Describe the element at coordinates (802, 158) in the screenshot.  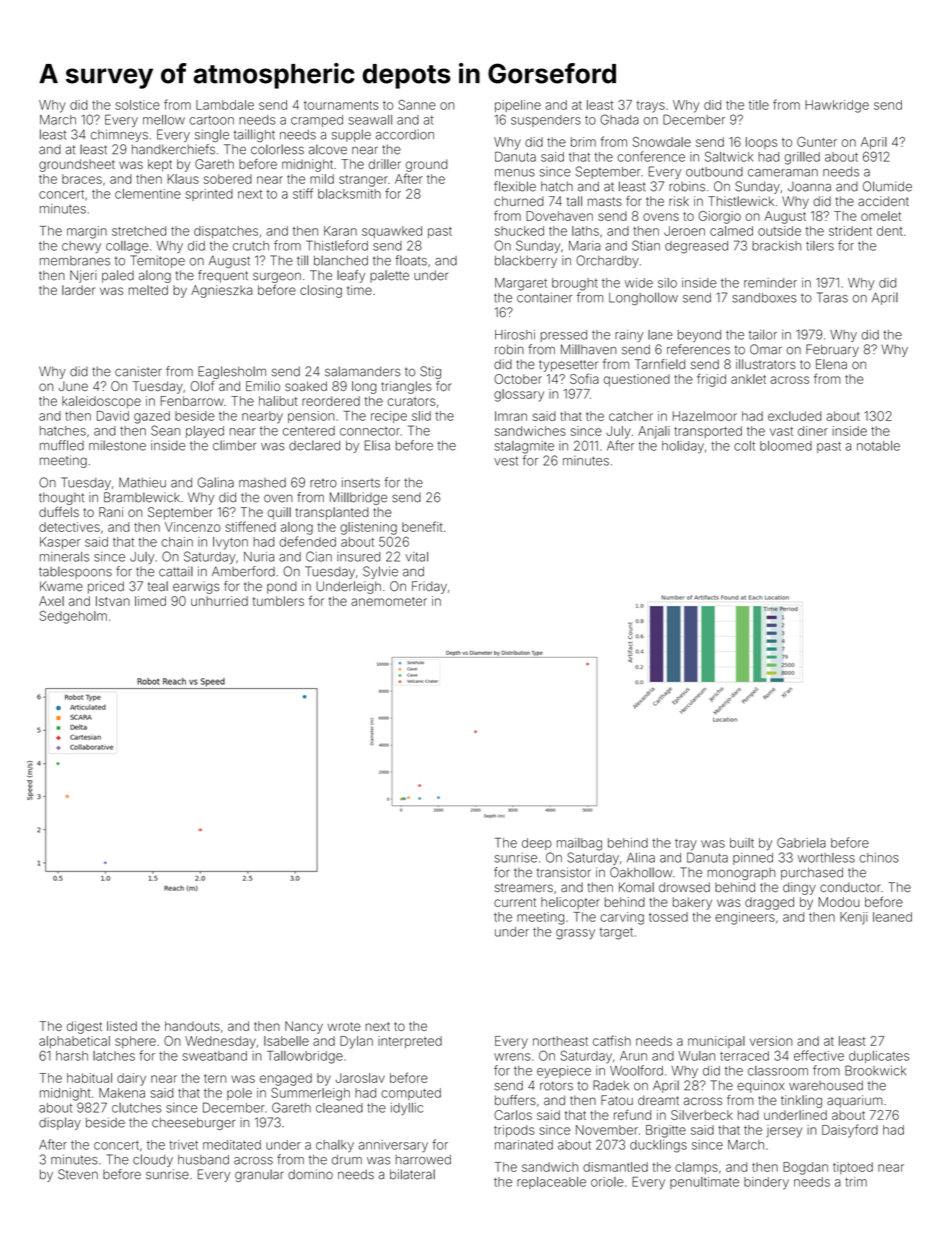
I see `grilled` at that location.
